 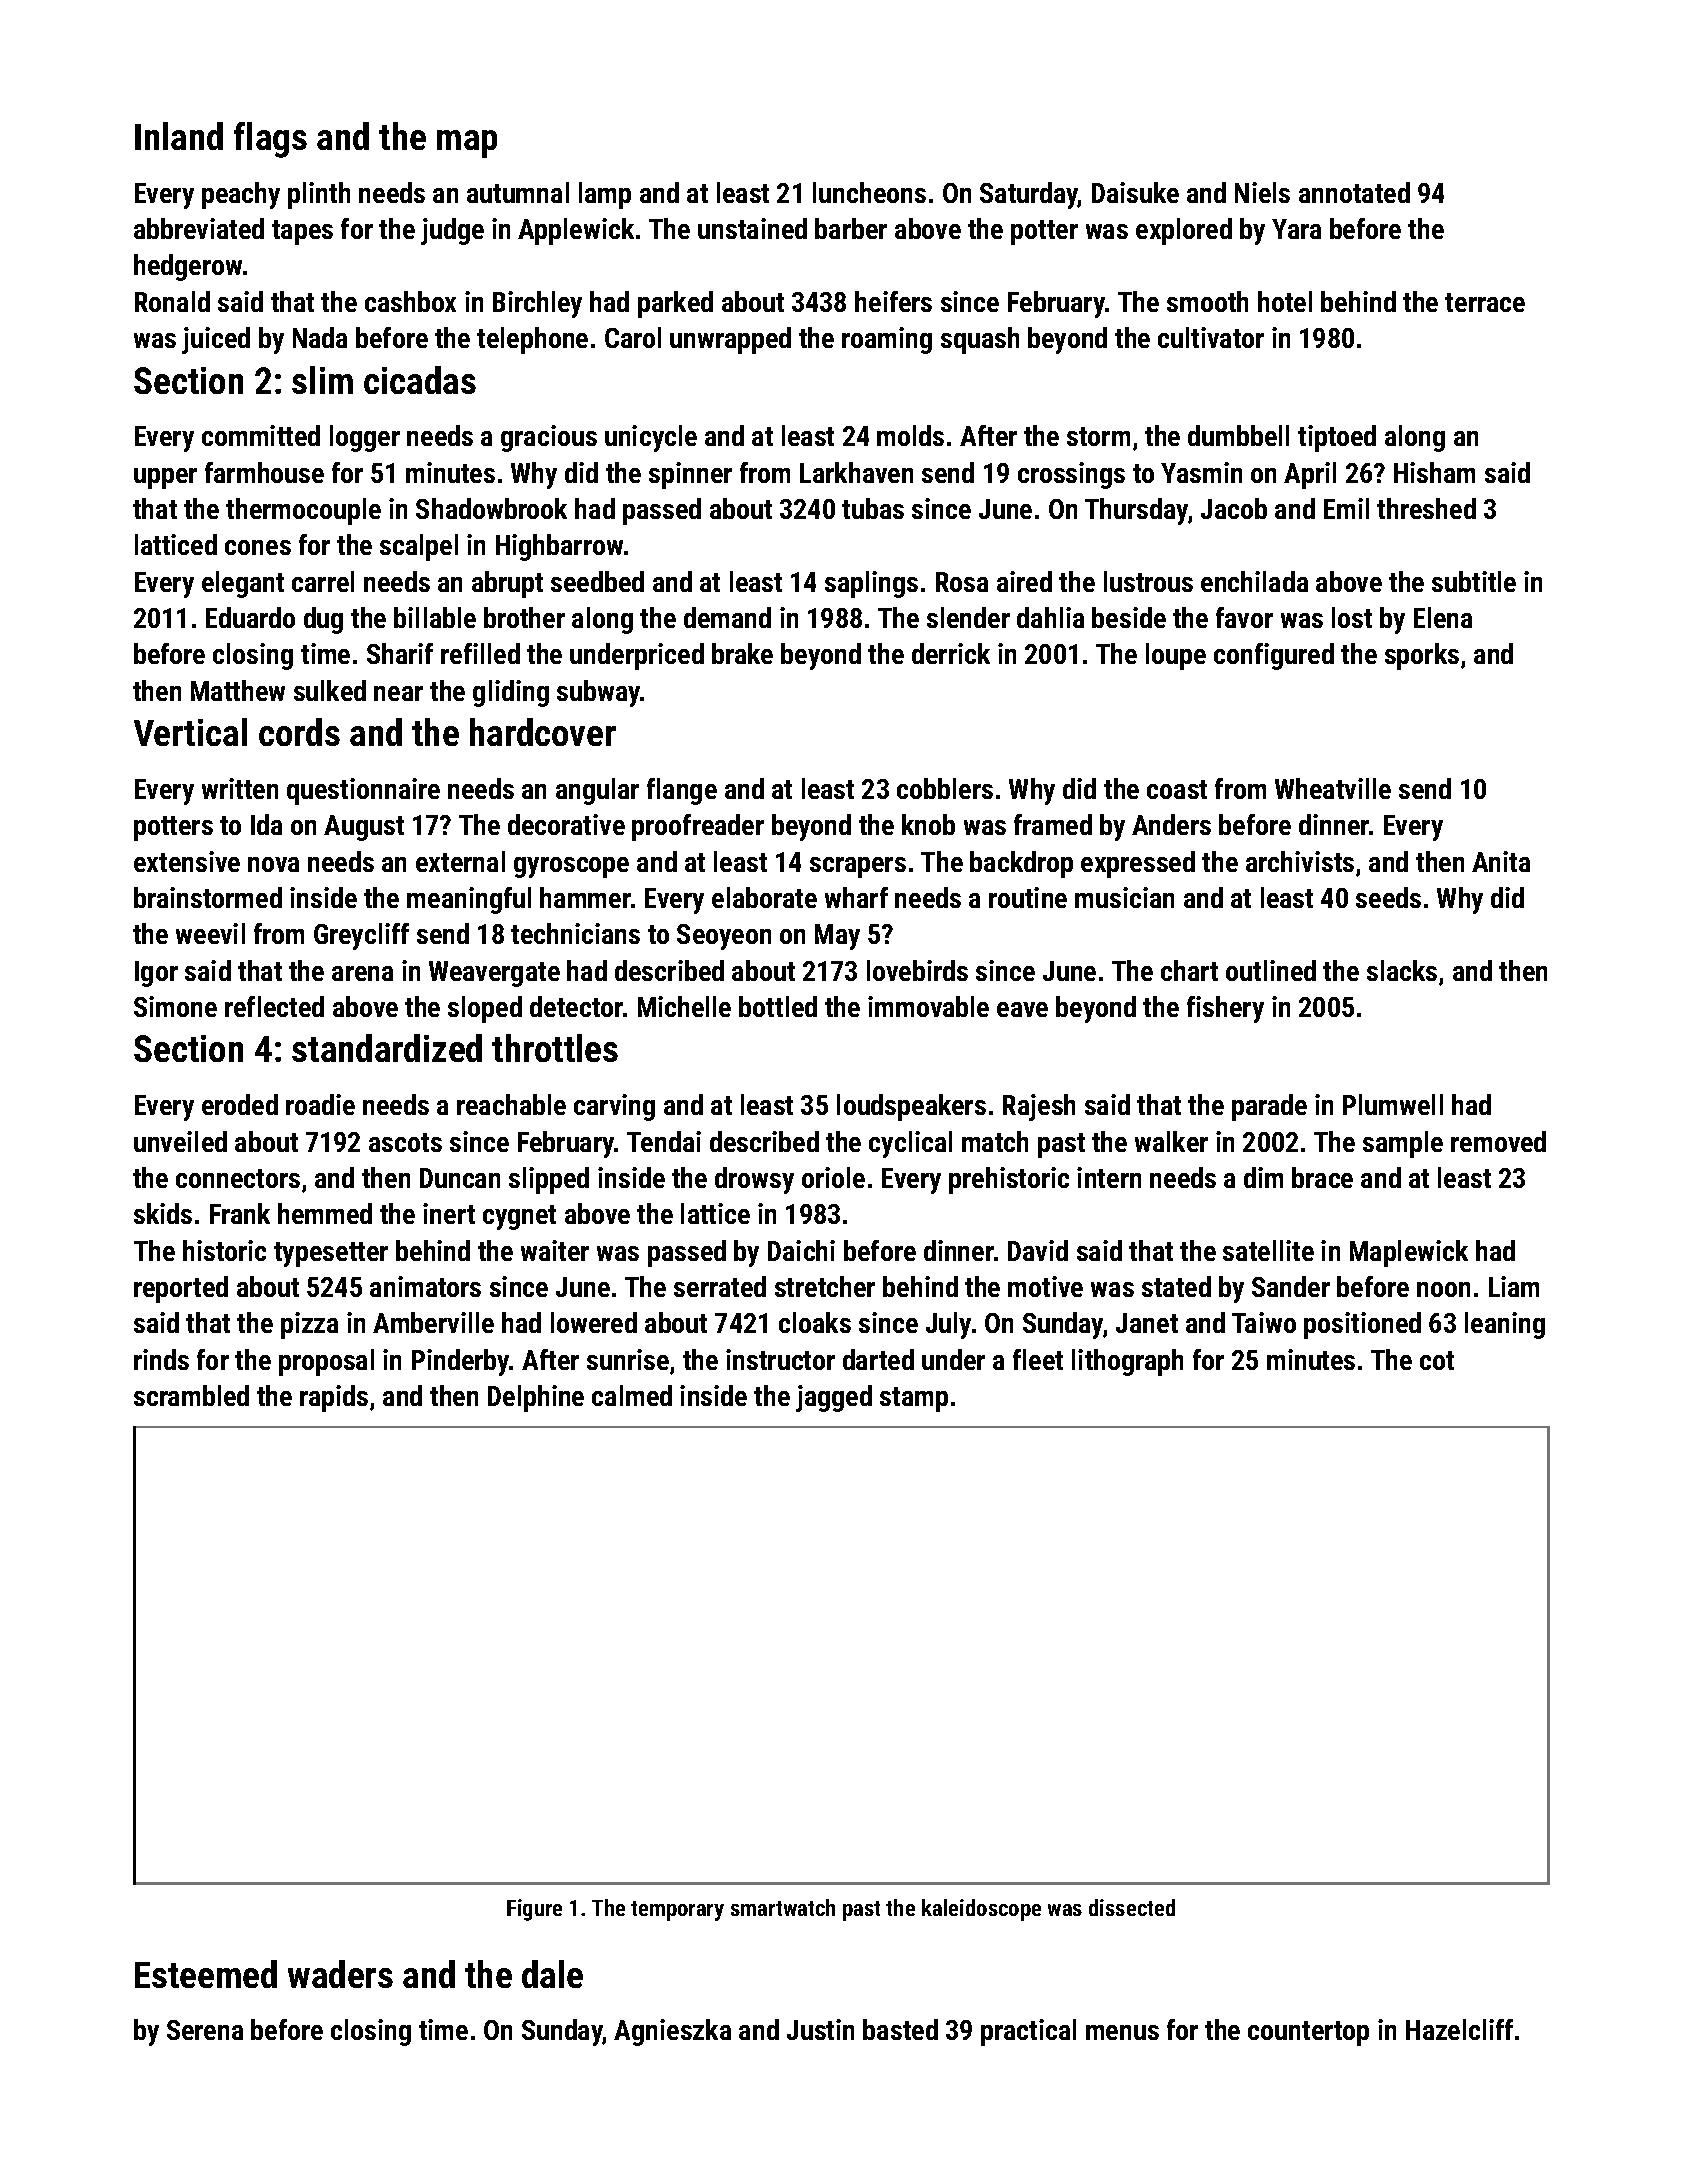 What do you see at coordinates (398, 693) in the image?
I see `near` at bounding box center [398, 693].
